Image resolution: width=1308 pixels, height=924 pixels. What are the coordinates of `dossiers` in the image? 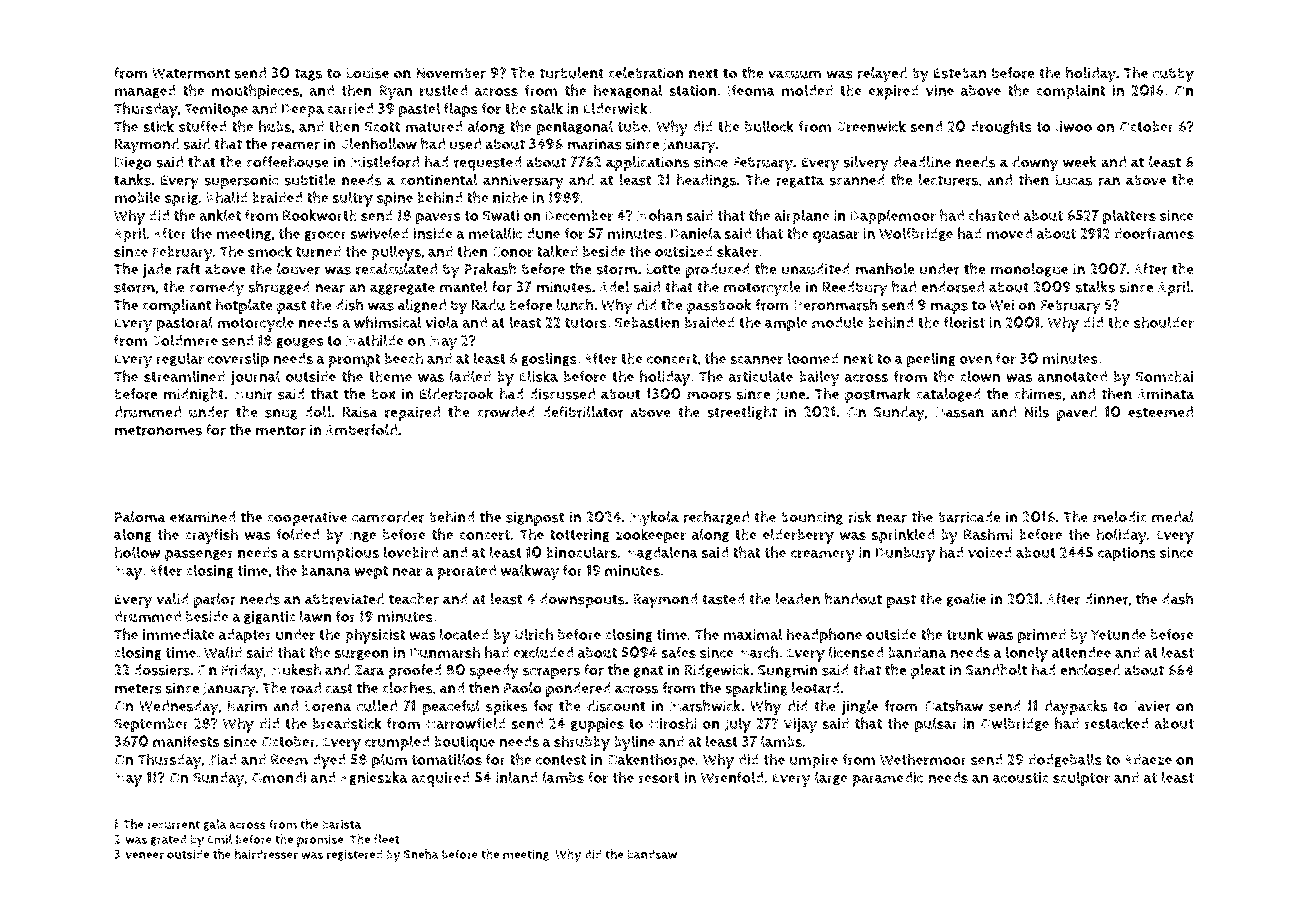 It's located at (162, 670).
